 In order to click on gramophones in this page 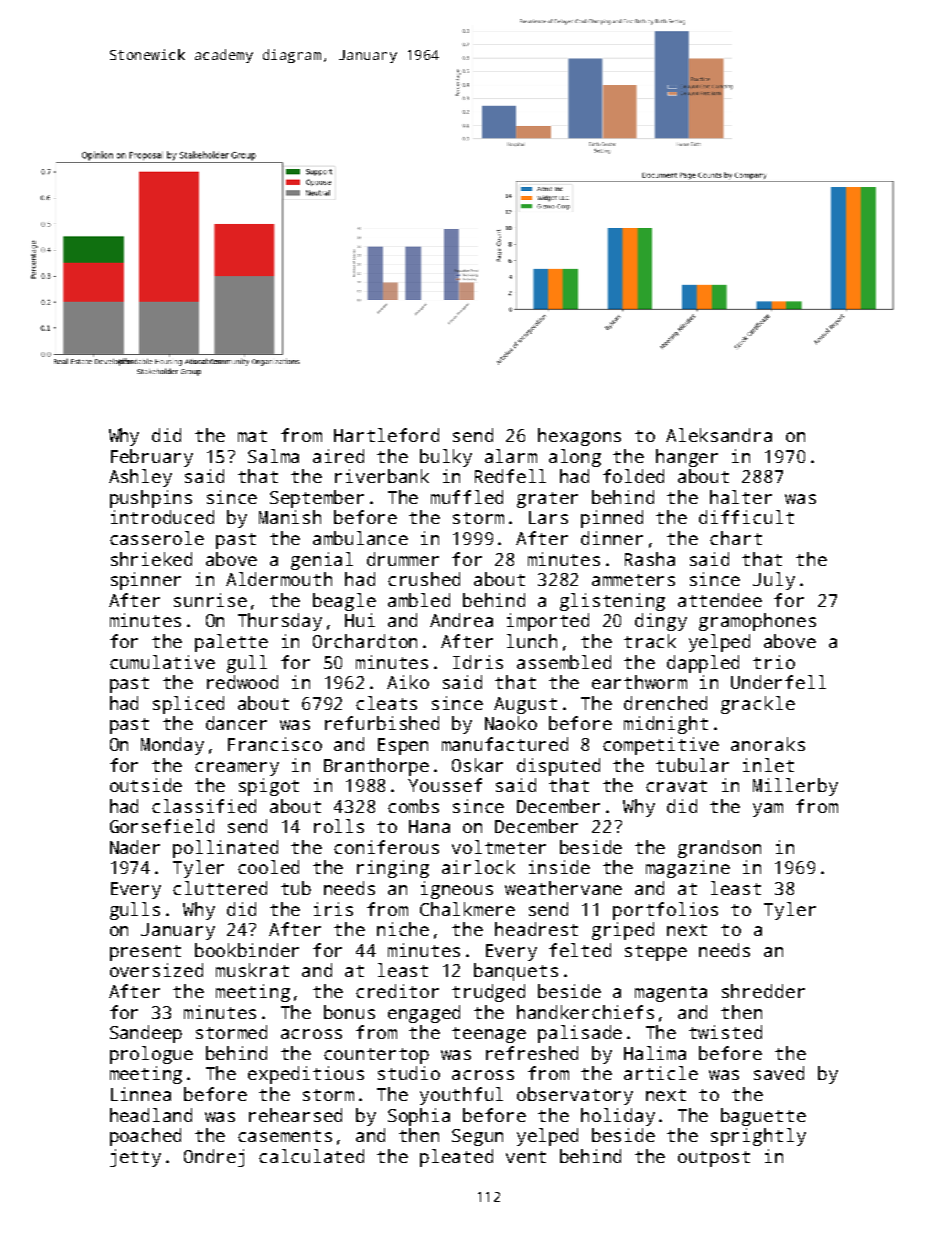, I will do `click(757, 622)`.
